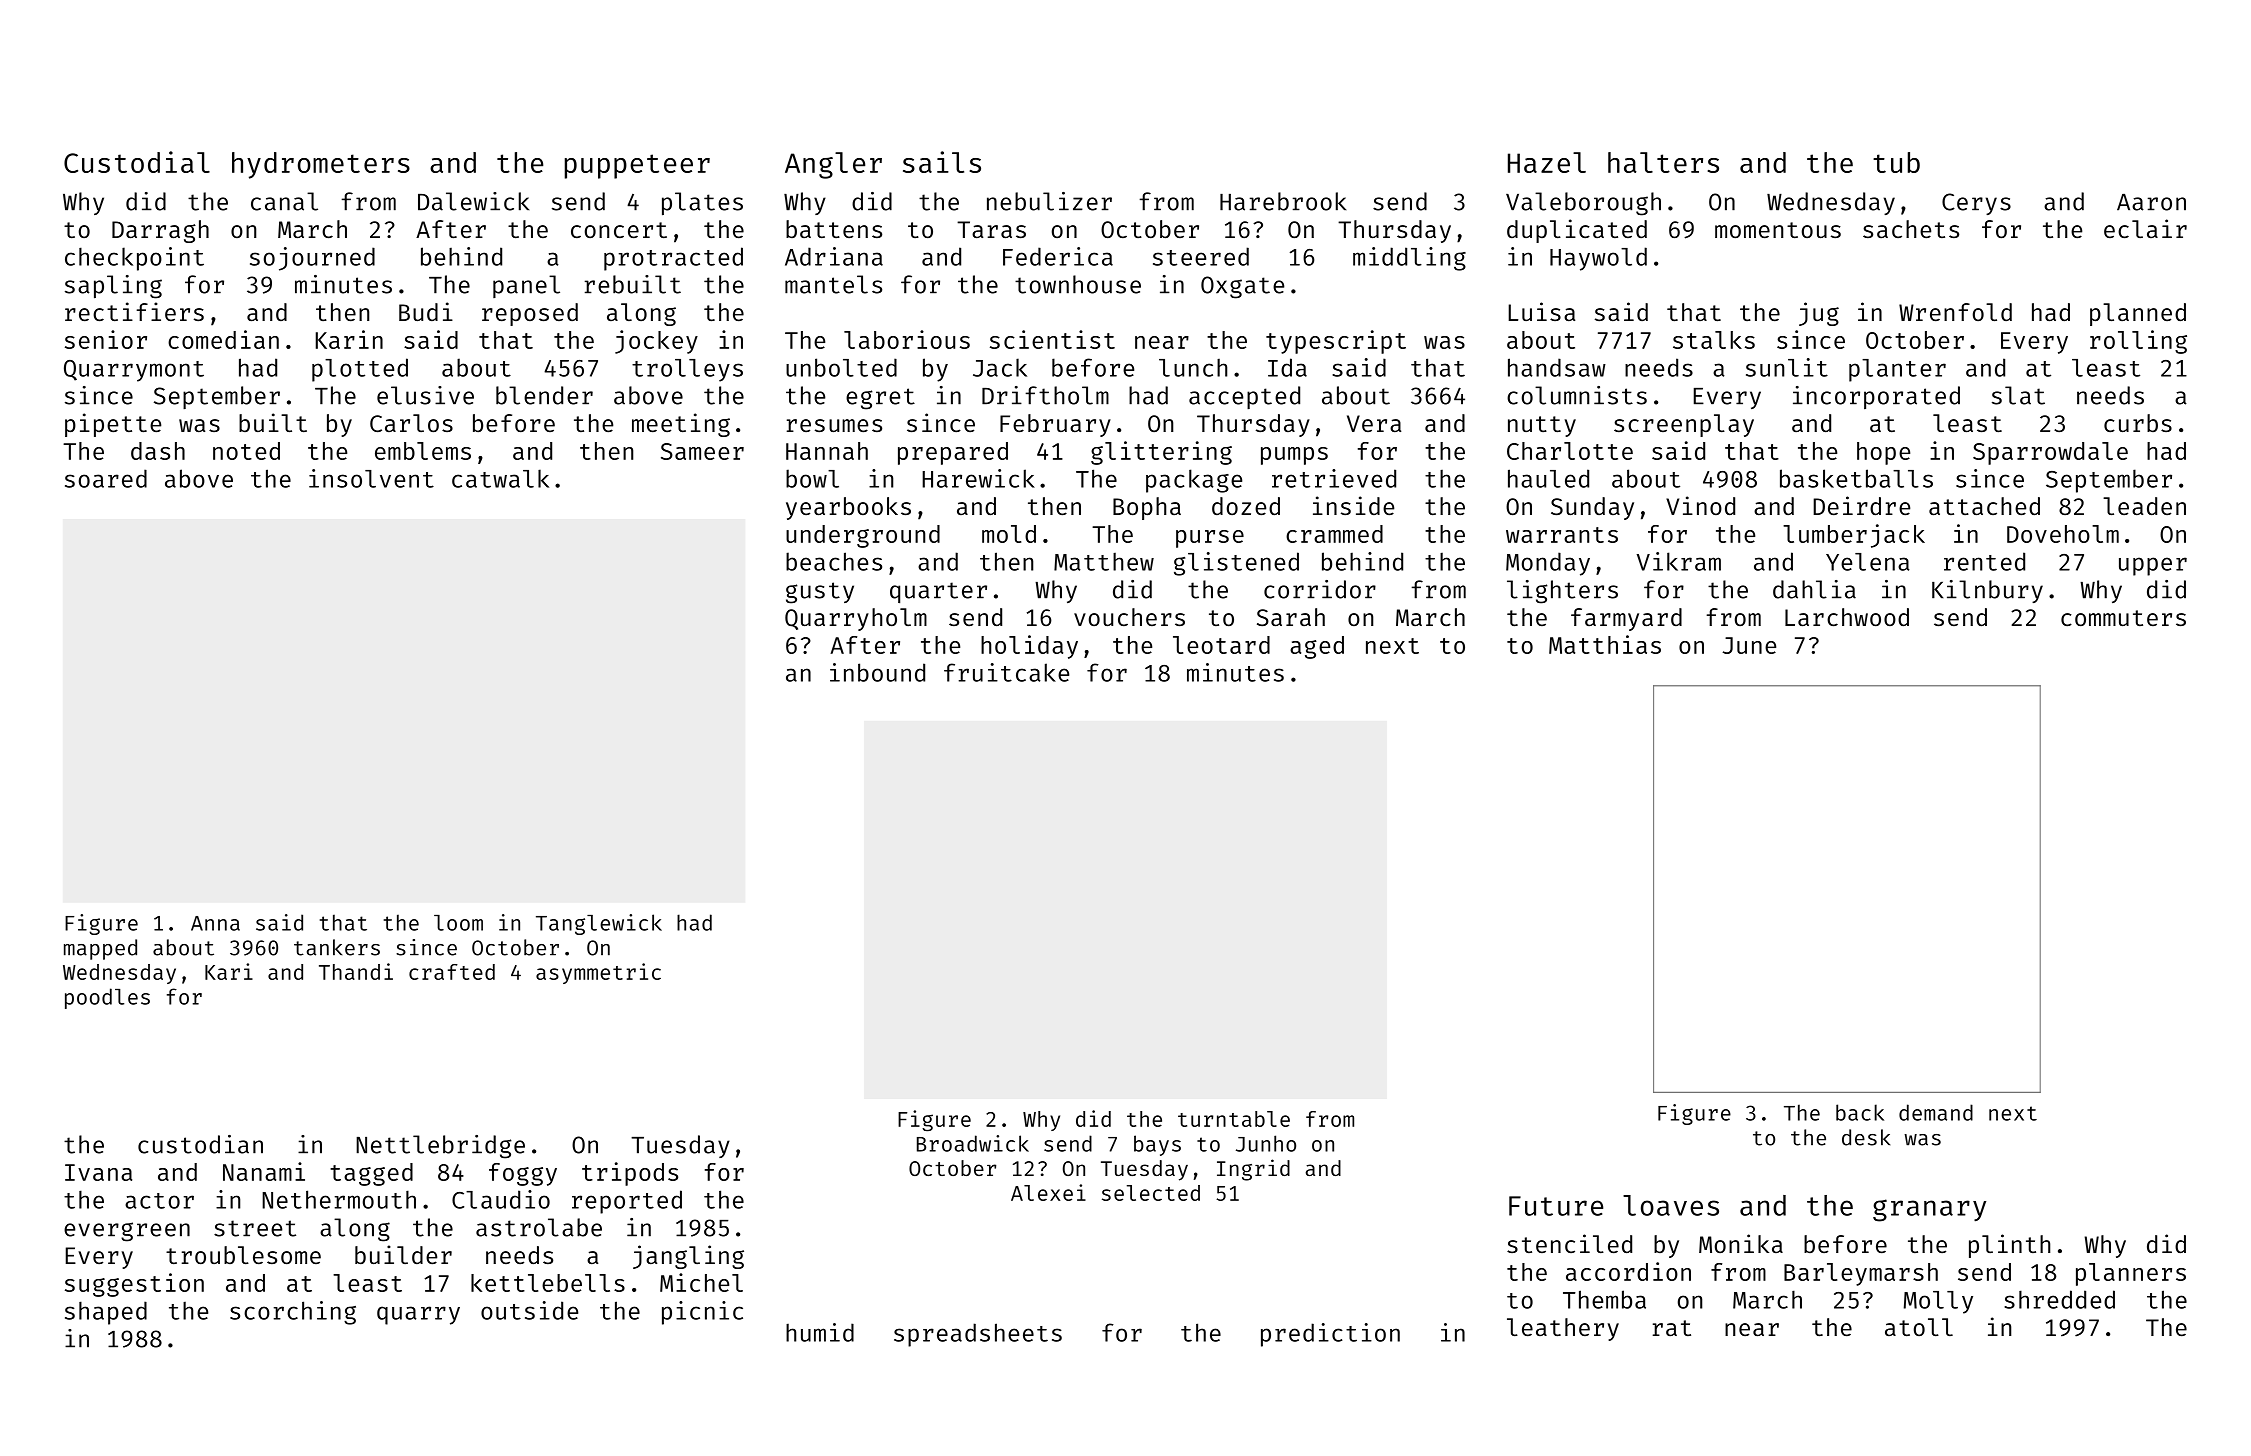  I want to click on soared, so click(106, 478).
